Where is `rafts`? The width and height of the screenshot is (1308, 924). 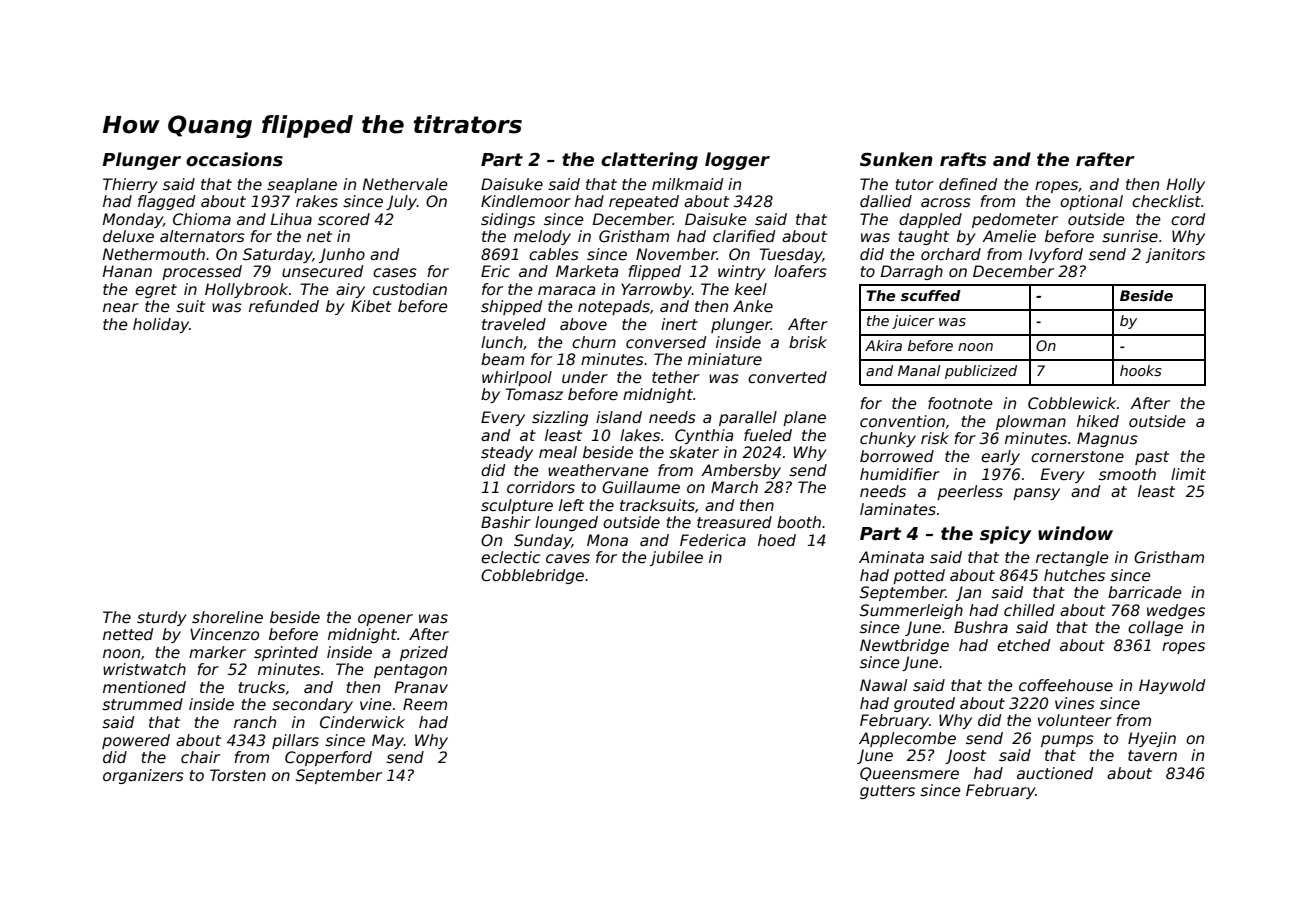 rafts is located at coordinates (963, 159).
